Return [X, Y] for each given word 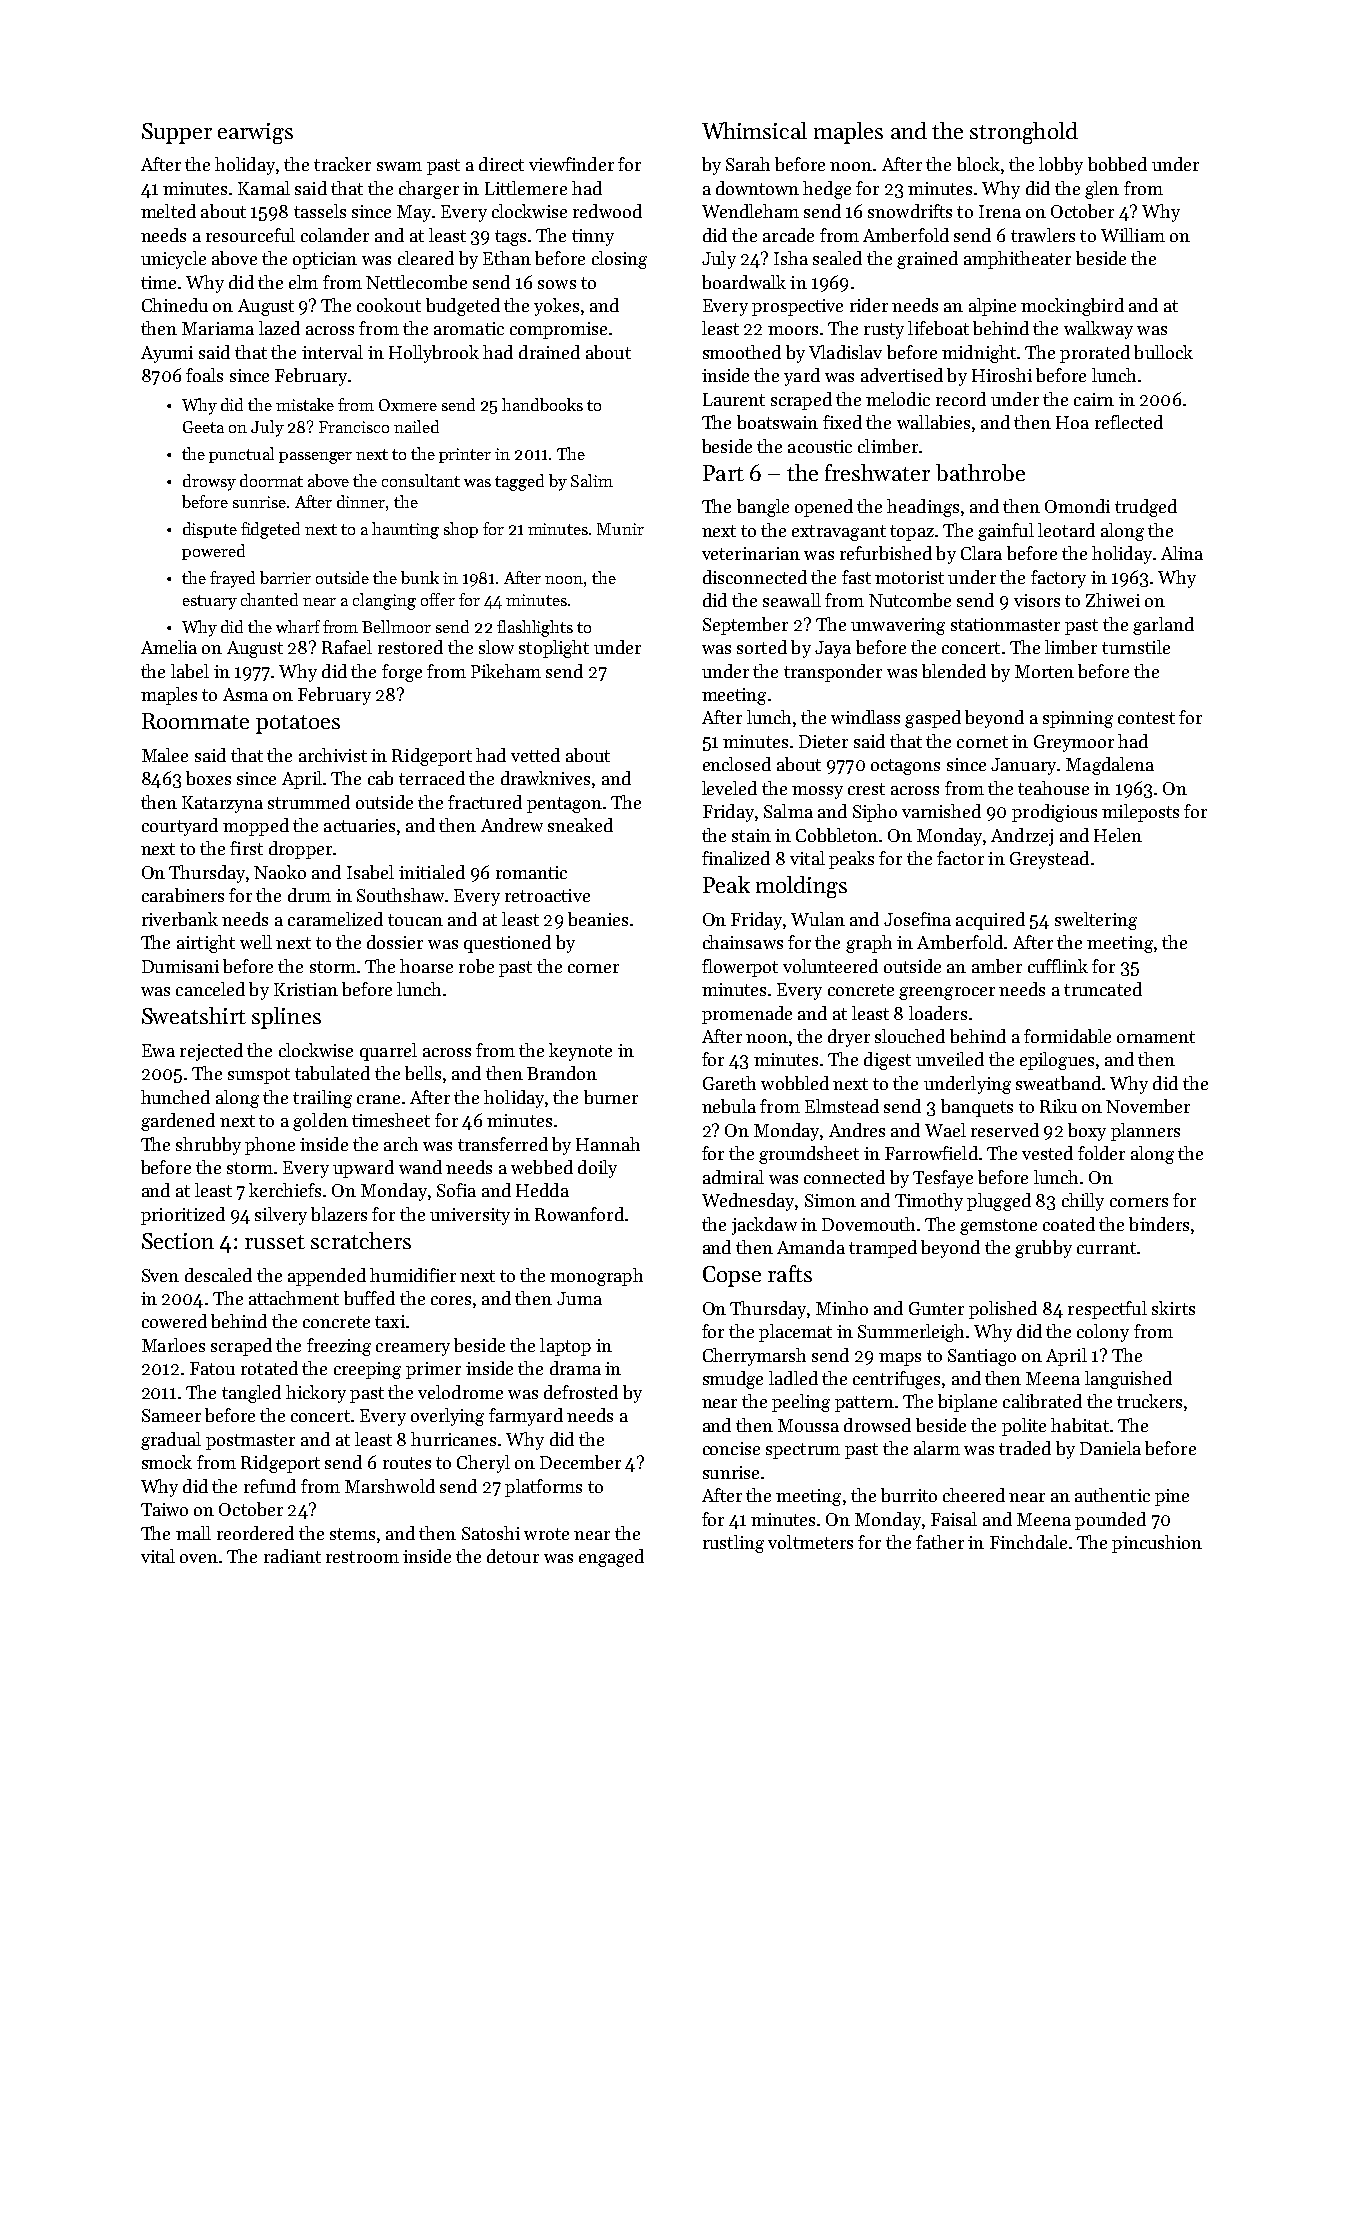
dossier [395, 942]
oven [199, 1558]
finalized [736, 858]
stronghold [1024, 133]
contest [1146, 718]
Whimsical [754, 130]
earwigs [255, 133]
